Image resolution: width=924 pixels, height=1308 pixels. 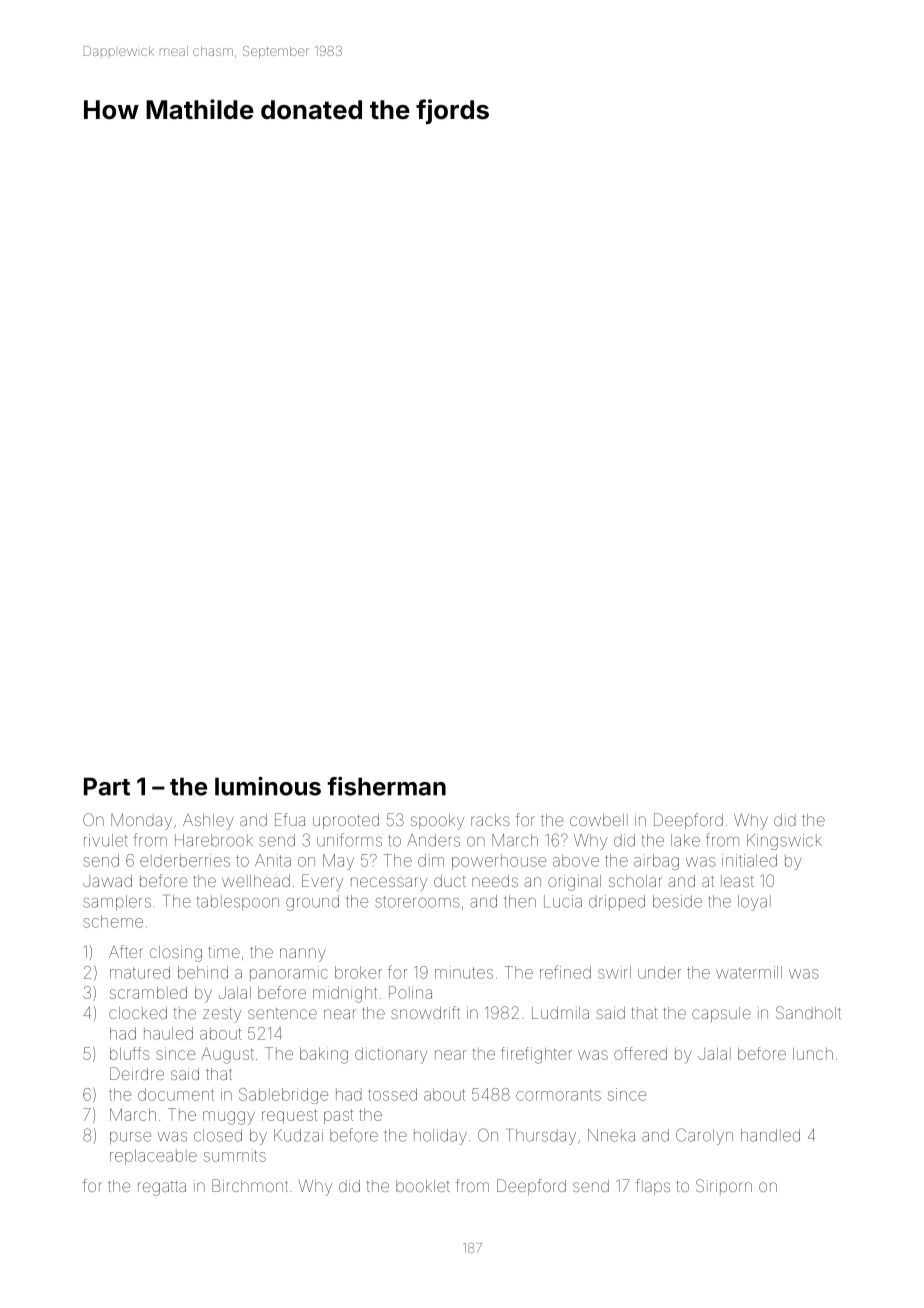 I want to click on fisherman, so click(x=386, y=786).
